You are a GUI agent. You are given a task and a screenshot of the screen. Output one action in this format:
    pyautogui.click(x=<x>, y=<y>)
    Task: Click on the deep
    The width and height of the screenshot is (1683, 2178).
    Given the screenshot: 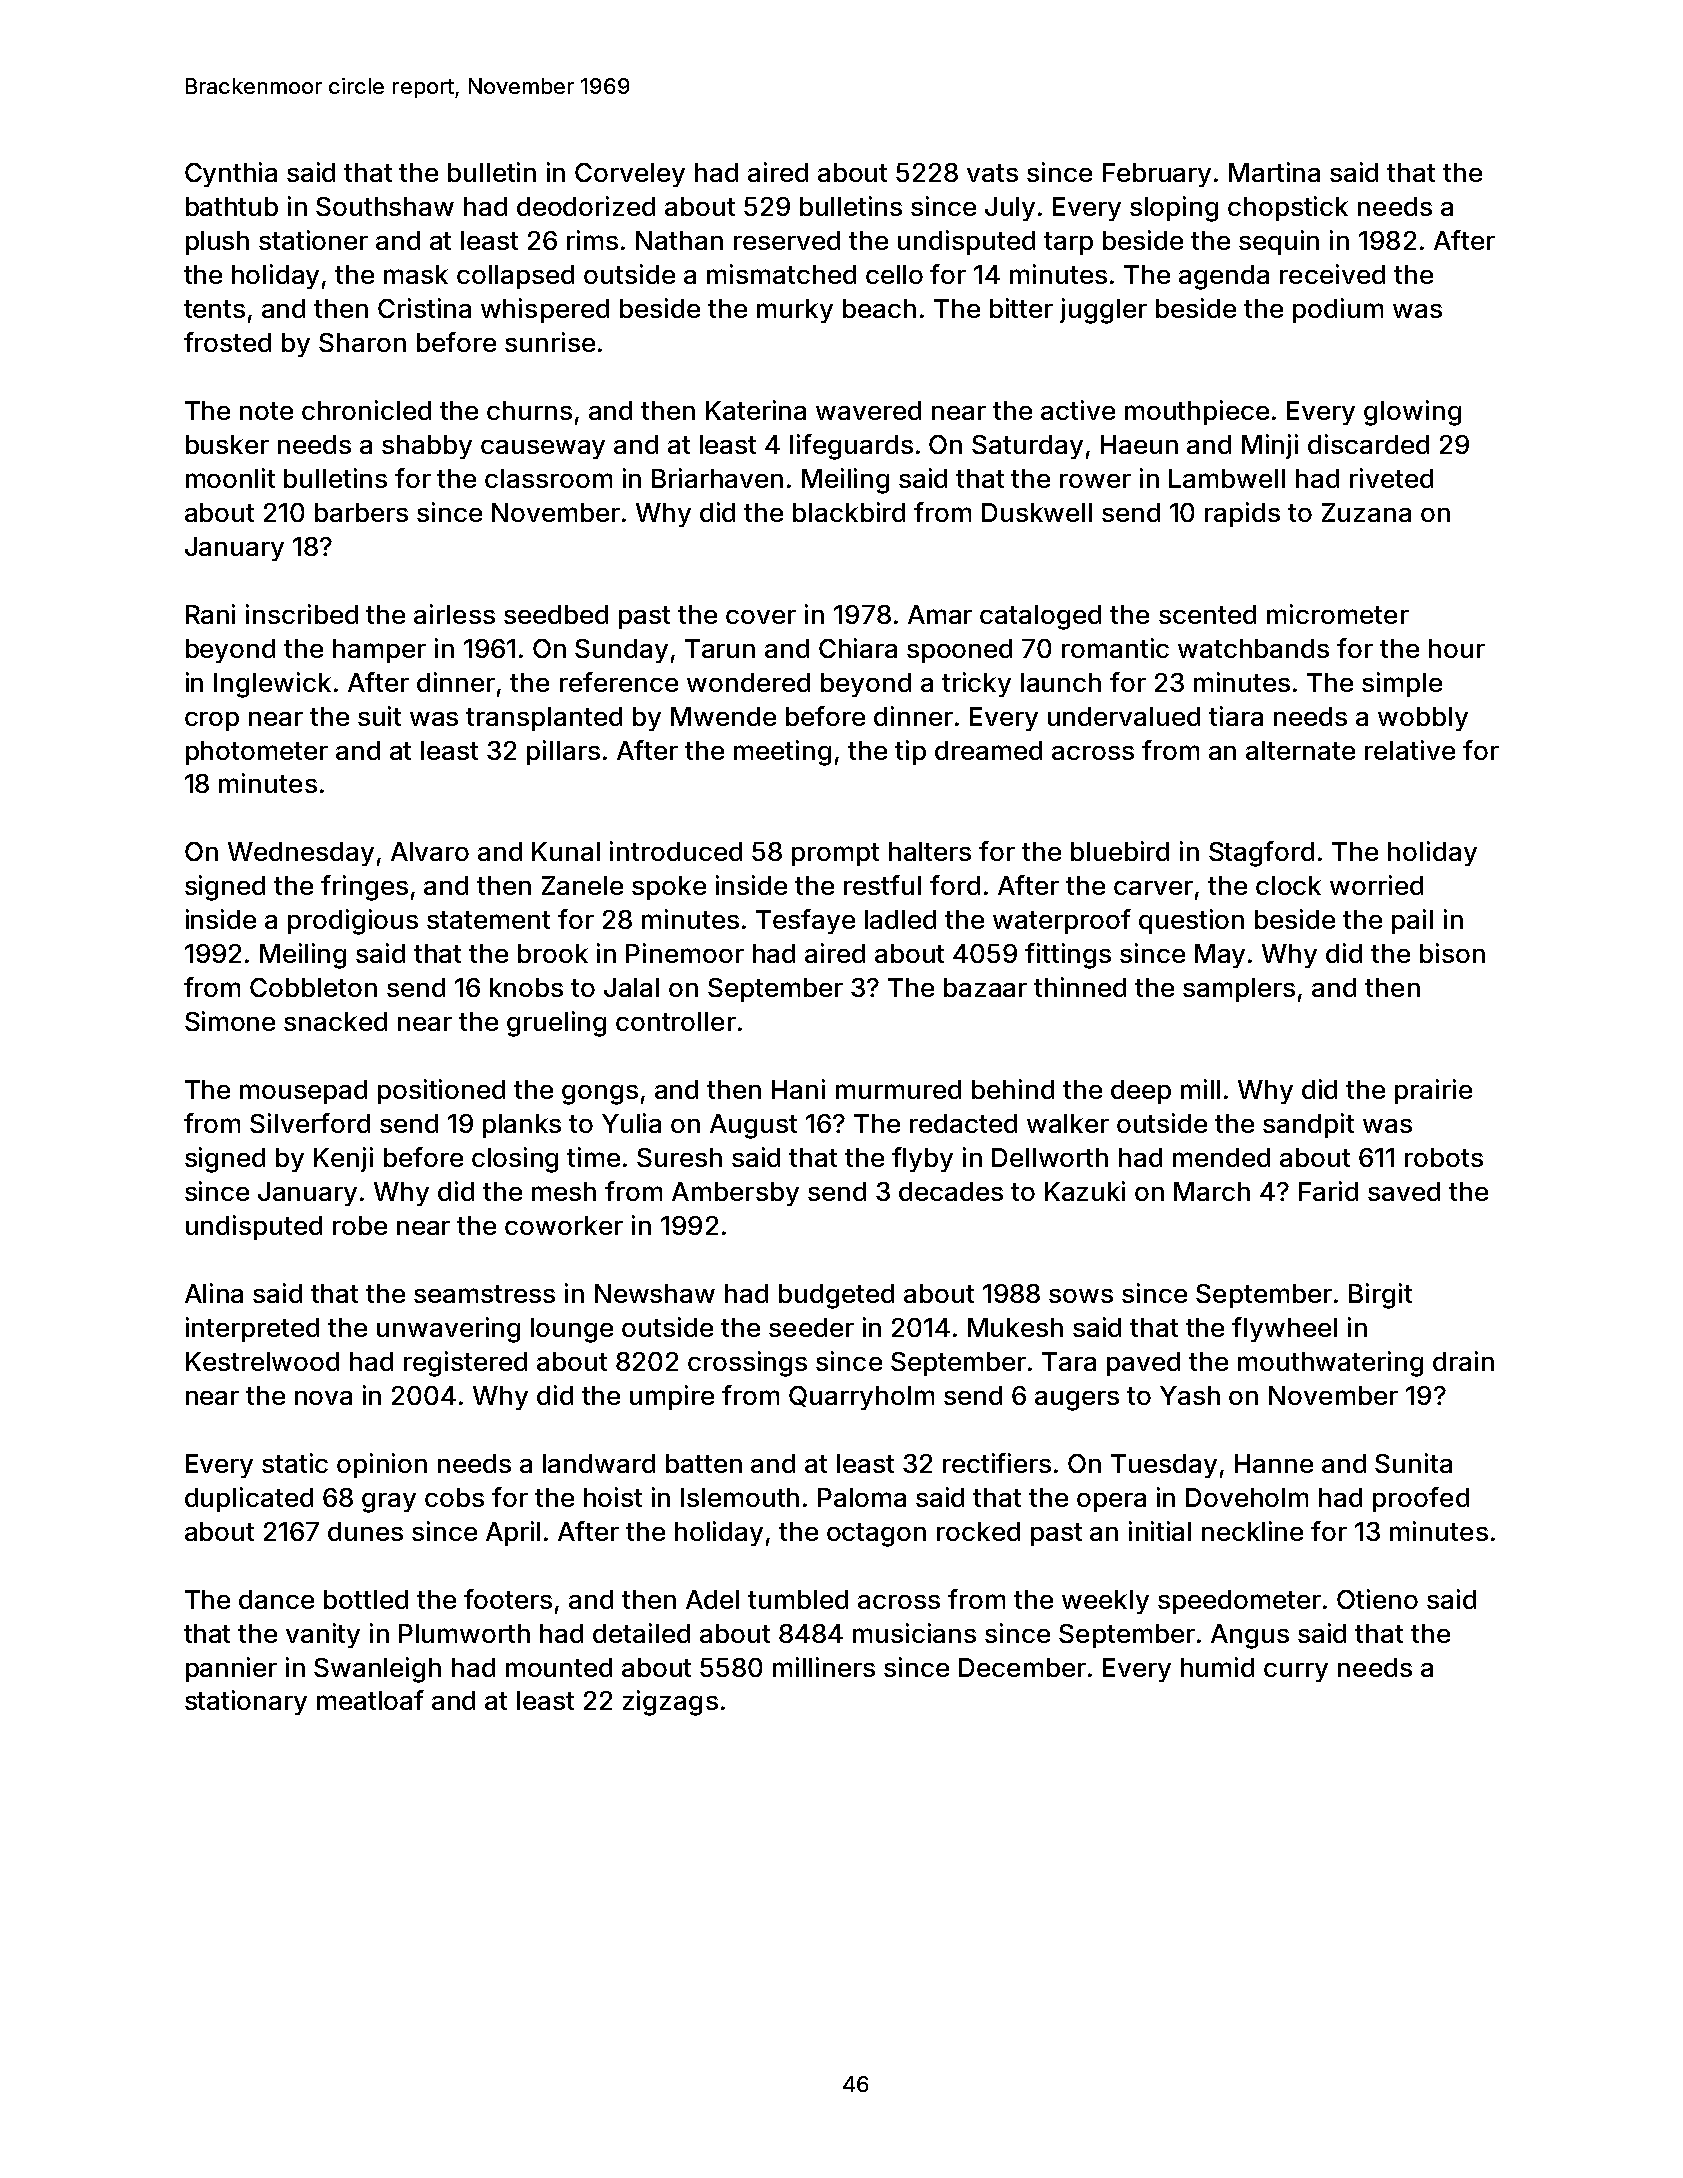 What is the action you would take?
    pyautogui.click(x=1141, y=1092)
